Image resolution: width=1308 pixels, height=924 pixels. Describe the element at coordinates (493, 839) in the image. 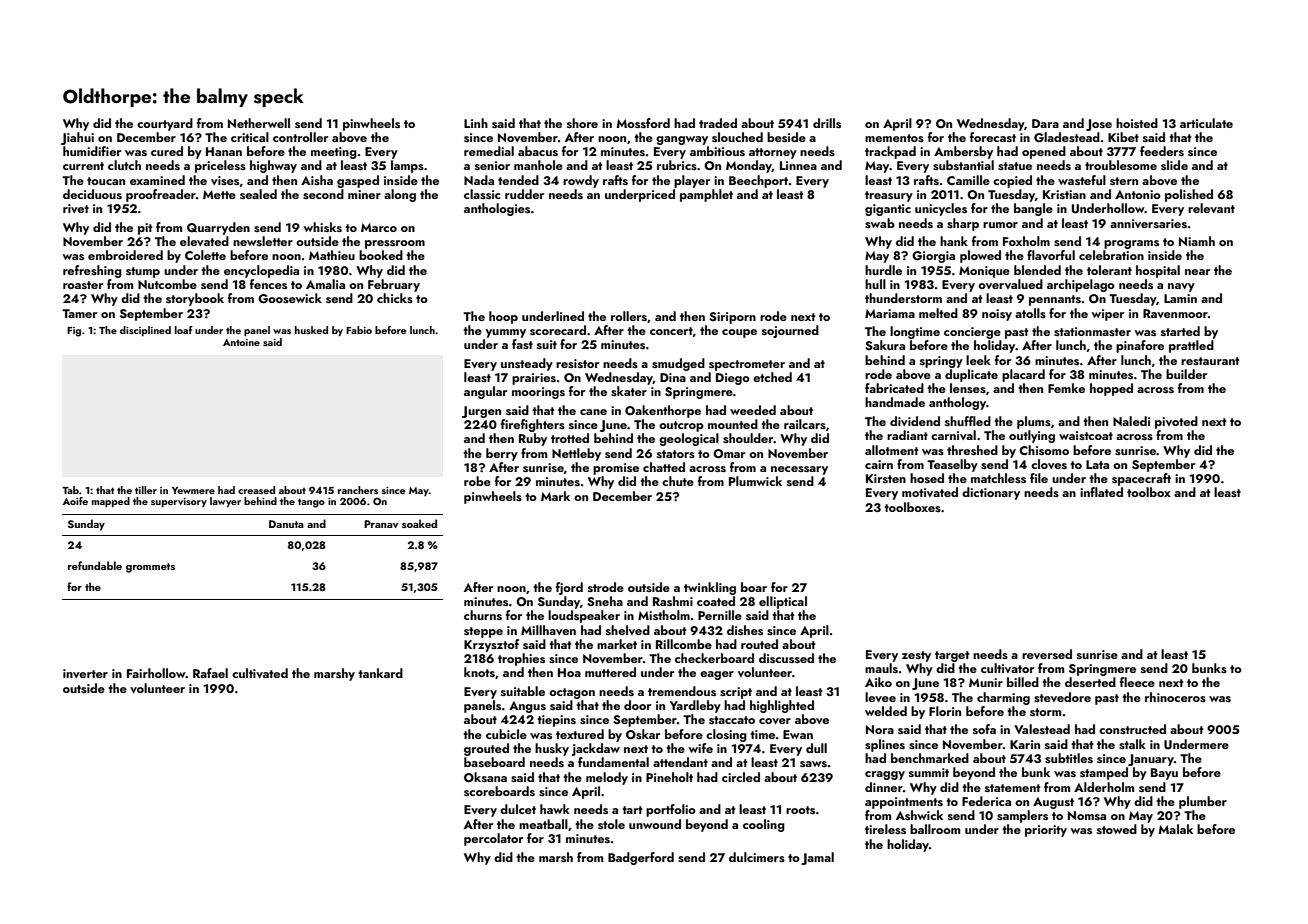

I see `percolator` at that location.
